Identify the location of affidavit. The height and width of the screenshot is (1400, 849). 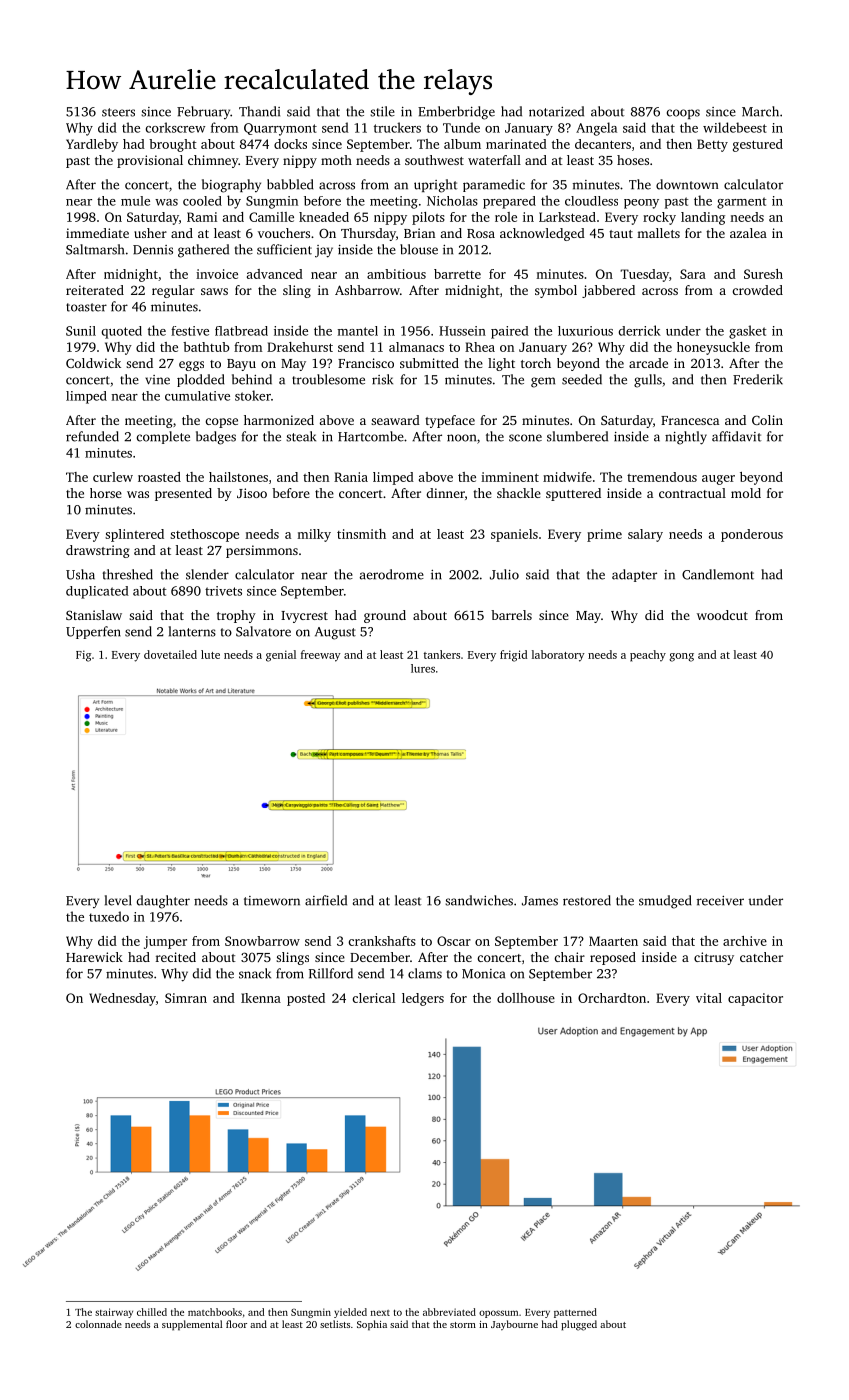
(736, 436).
